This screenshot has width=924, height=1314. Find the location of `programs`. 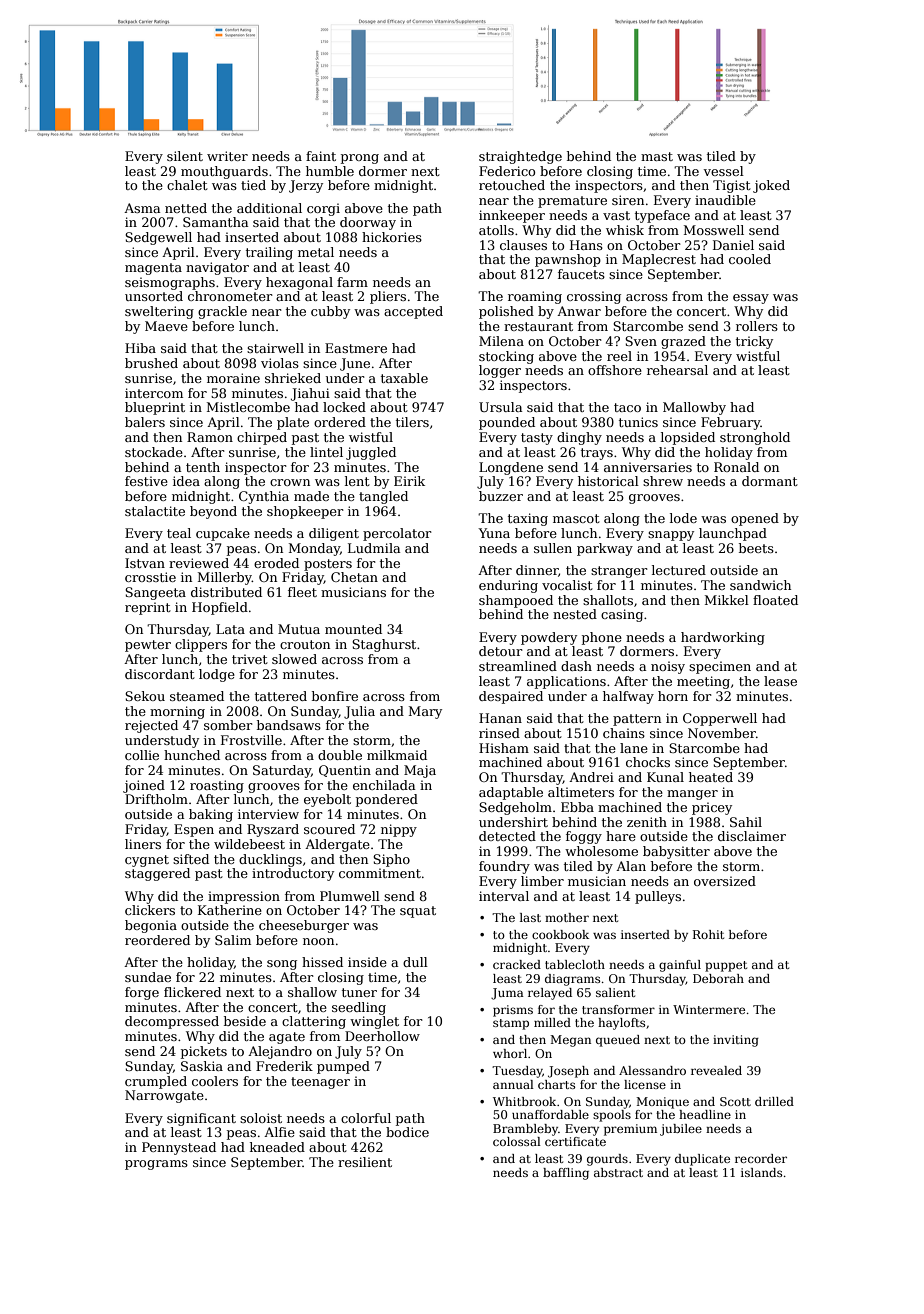

programs is located at coordinates (156, 1165).
